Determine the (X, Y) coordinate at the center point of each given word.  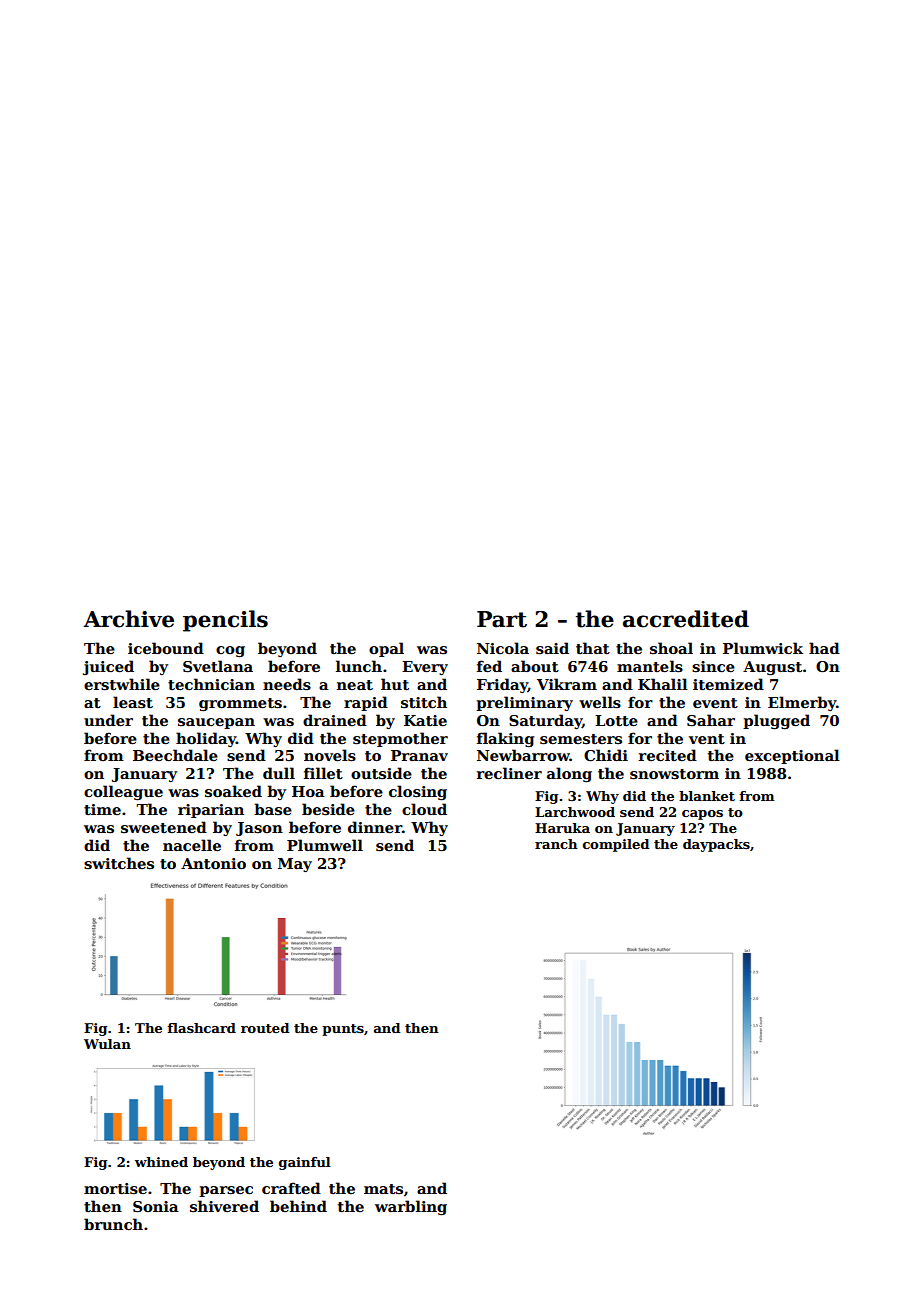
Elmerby (802, 703)
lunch (359, 666)
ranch (556, 844)
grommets (240, 704)
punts (343, 1030)
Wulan (107, 1044)
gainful (305, 1163)
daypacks (716, 845)
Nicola (503, 648)
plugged (776, 721)
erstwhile (122, 684)
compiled (616, 845)
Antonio (213, 863)
